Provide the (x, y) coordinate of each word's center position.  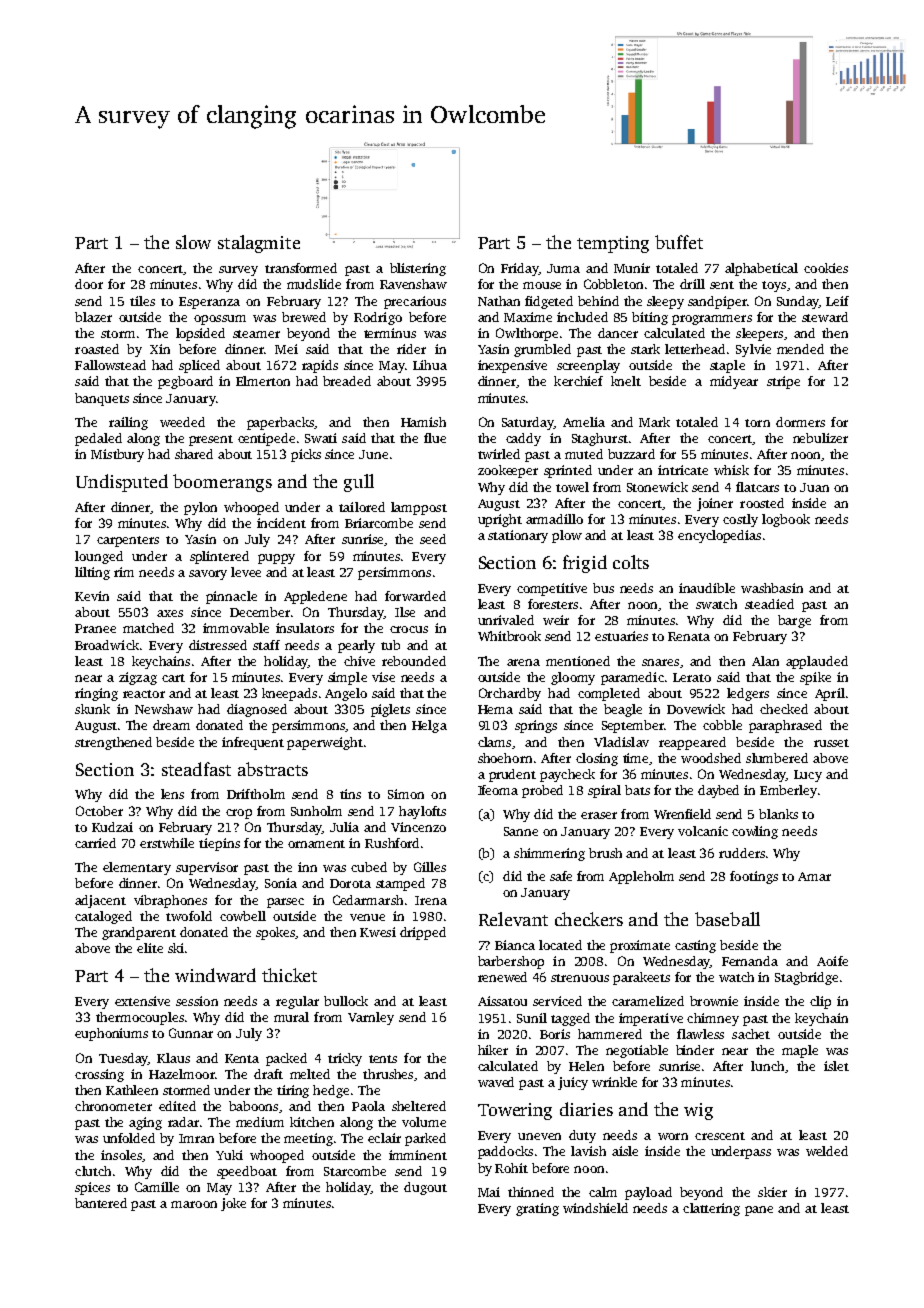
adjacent (100, 901)
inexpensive (512, 366)
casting (695, 946)
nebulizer (820, 438)
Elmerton (263, 381)
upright (500, 520)
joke (233, 1204)
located (560, 945)
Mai (489, 1192)
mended (800, 349)
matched (148, 628)
